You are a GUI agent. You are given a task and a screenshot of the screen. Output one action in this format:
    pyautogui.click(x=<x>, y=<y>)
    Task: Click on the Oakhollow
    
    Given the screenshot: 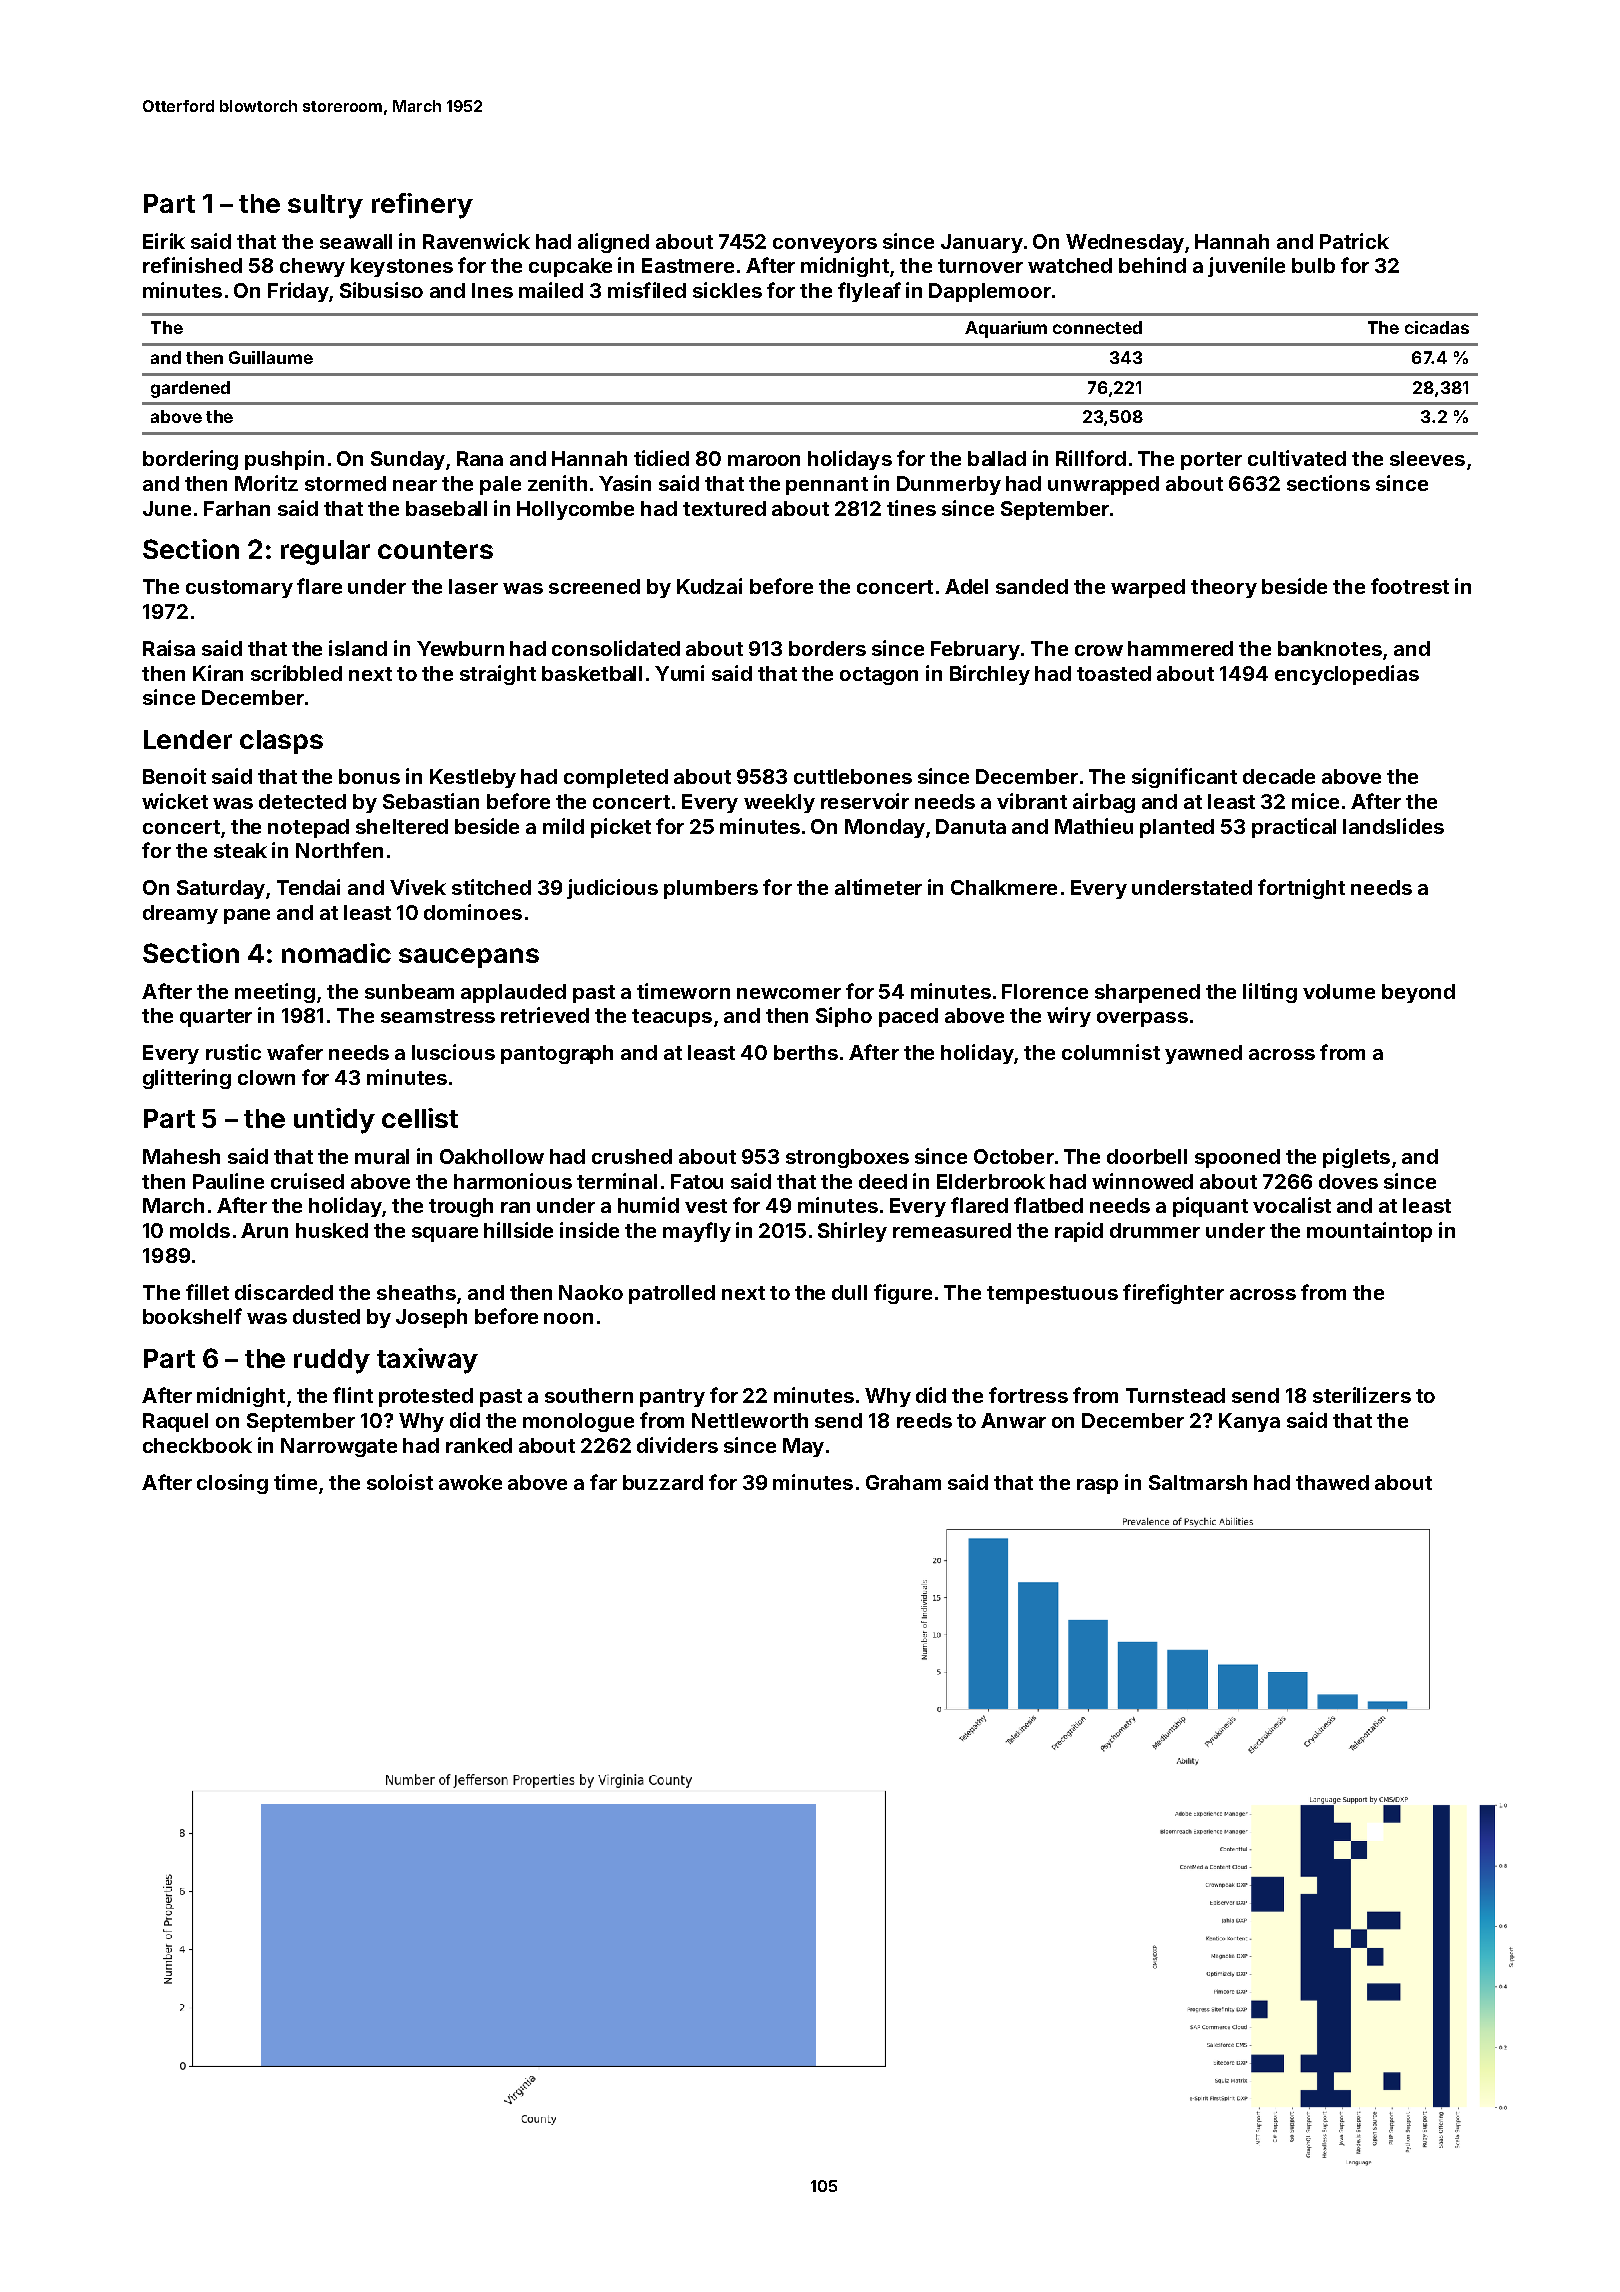 What is the action you would take?
    pyautogui.click(x=492, y=1156)
